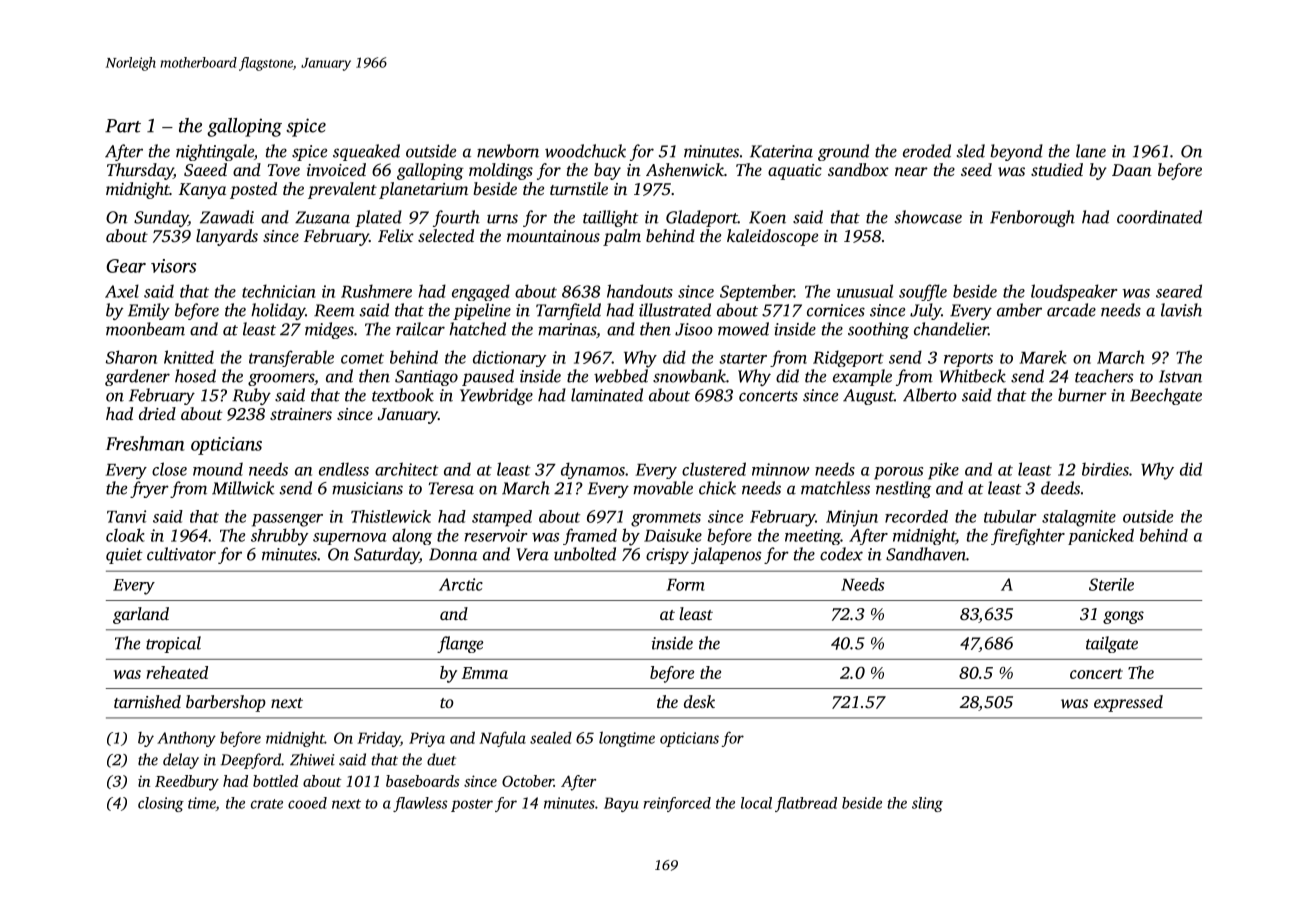 This image has width=1308, height=924. I want to click on Katerina, so click(781, 151).
